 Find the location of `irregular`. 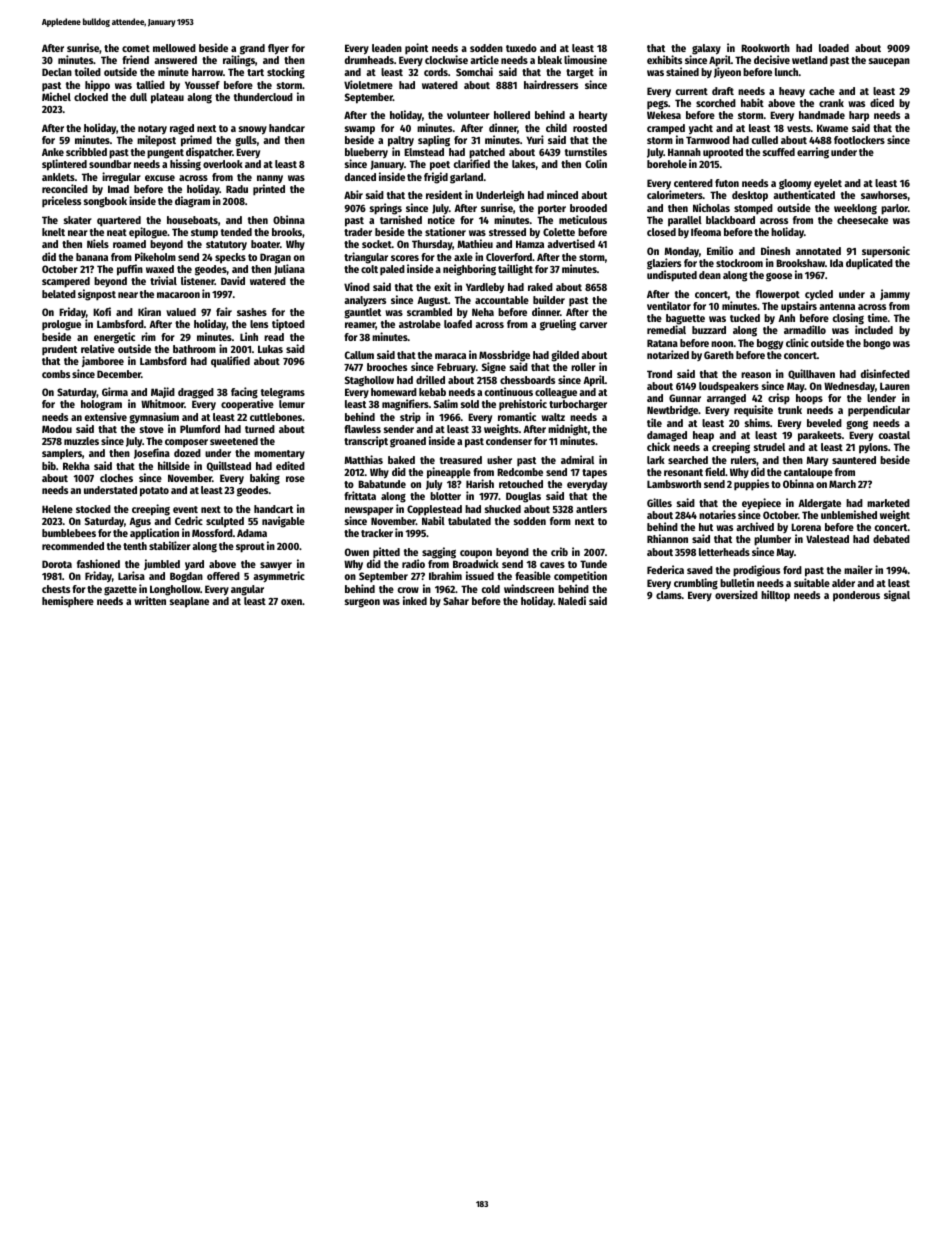

irregular is located at coordinates (121, 178).
